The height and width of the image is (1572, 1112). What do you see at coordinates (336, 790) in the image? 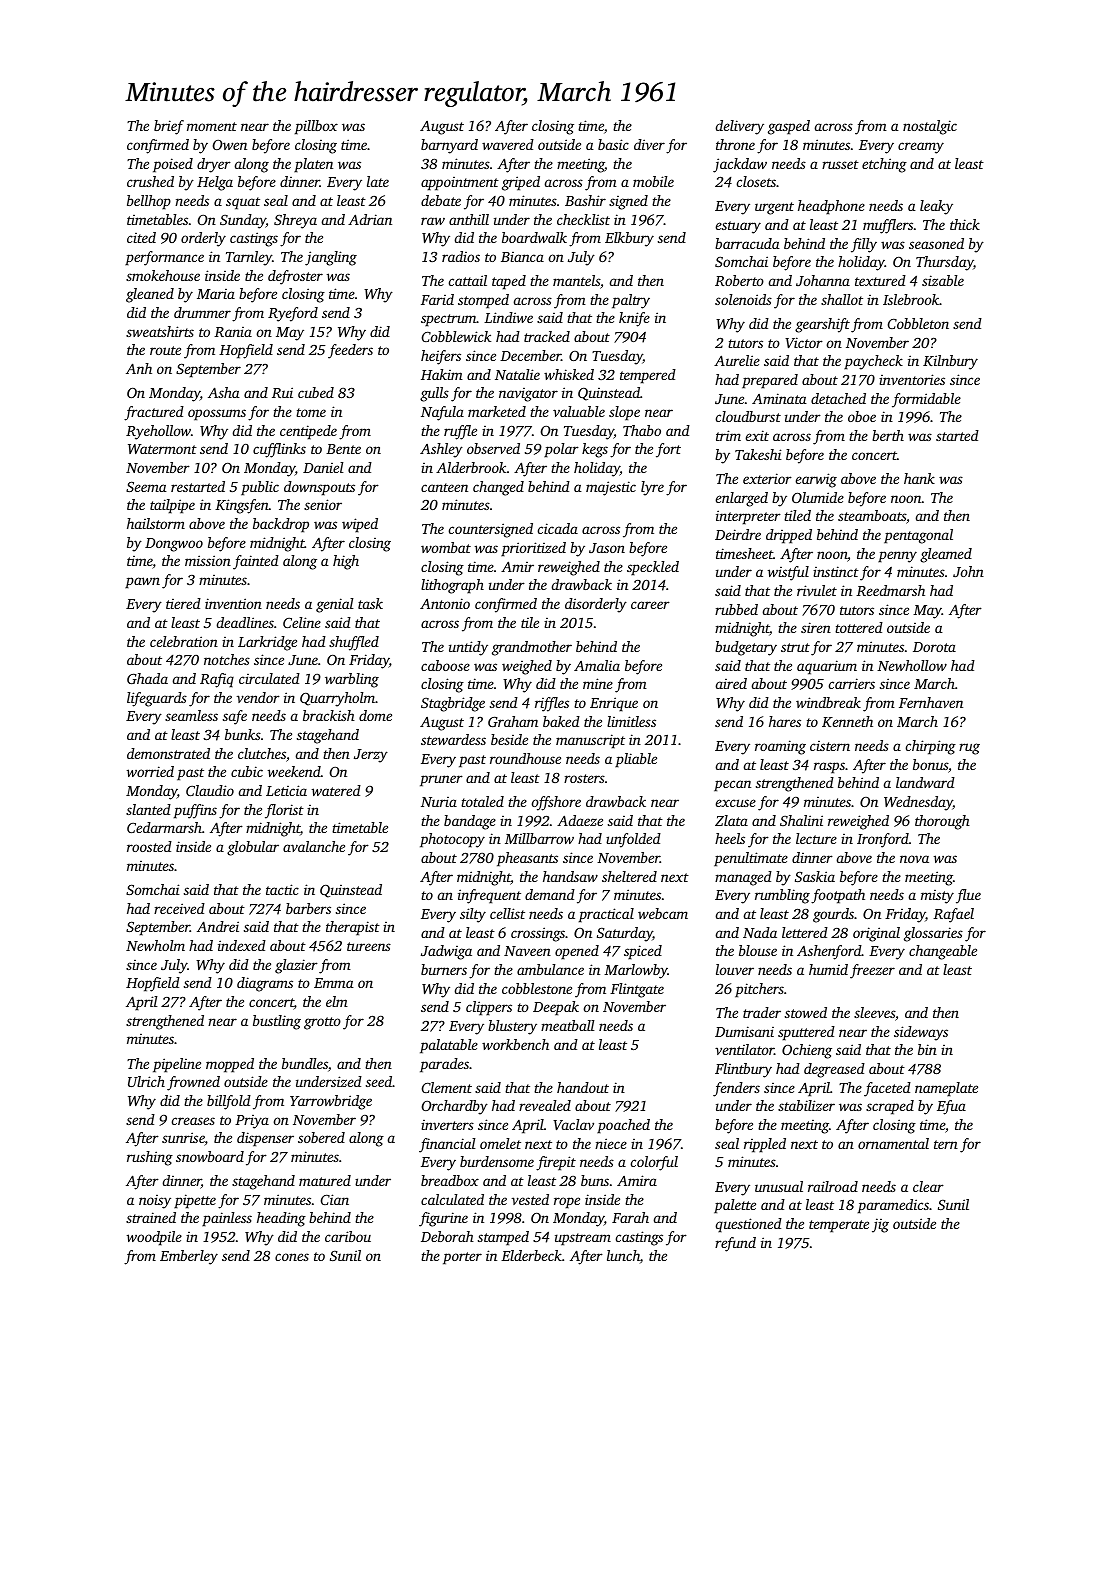
I see `watered` at bounding box center [336, 790].
